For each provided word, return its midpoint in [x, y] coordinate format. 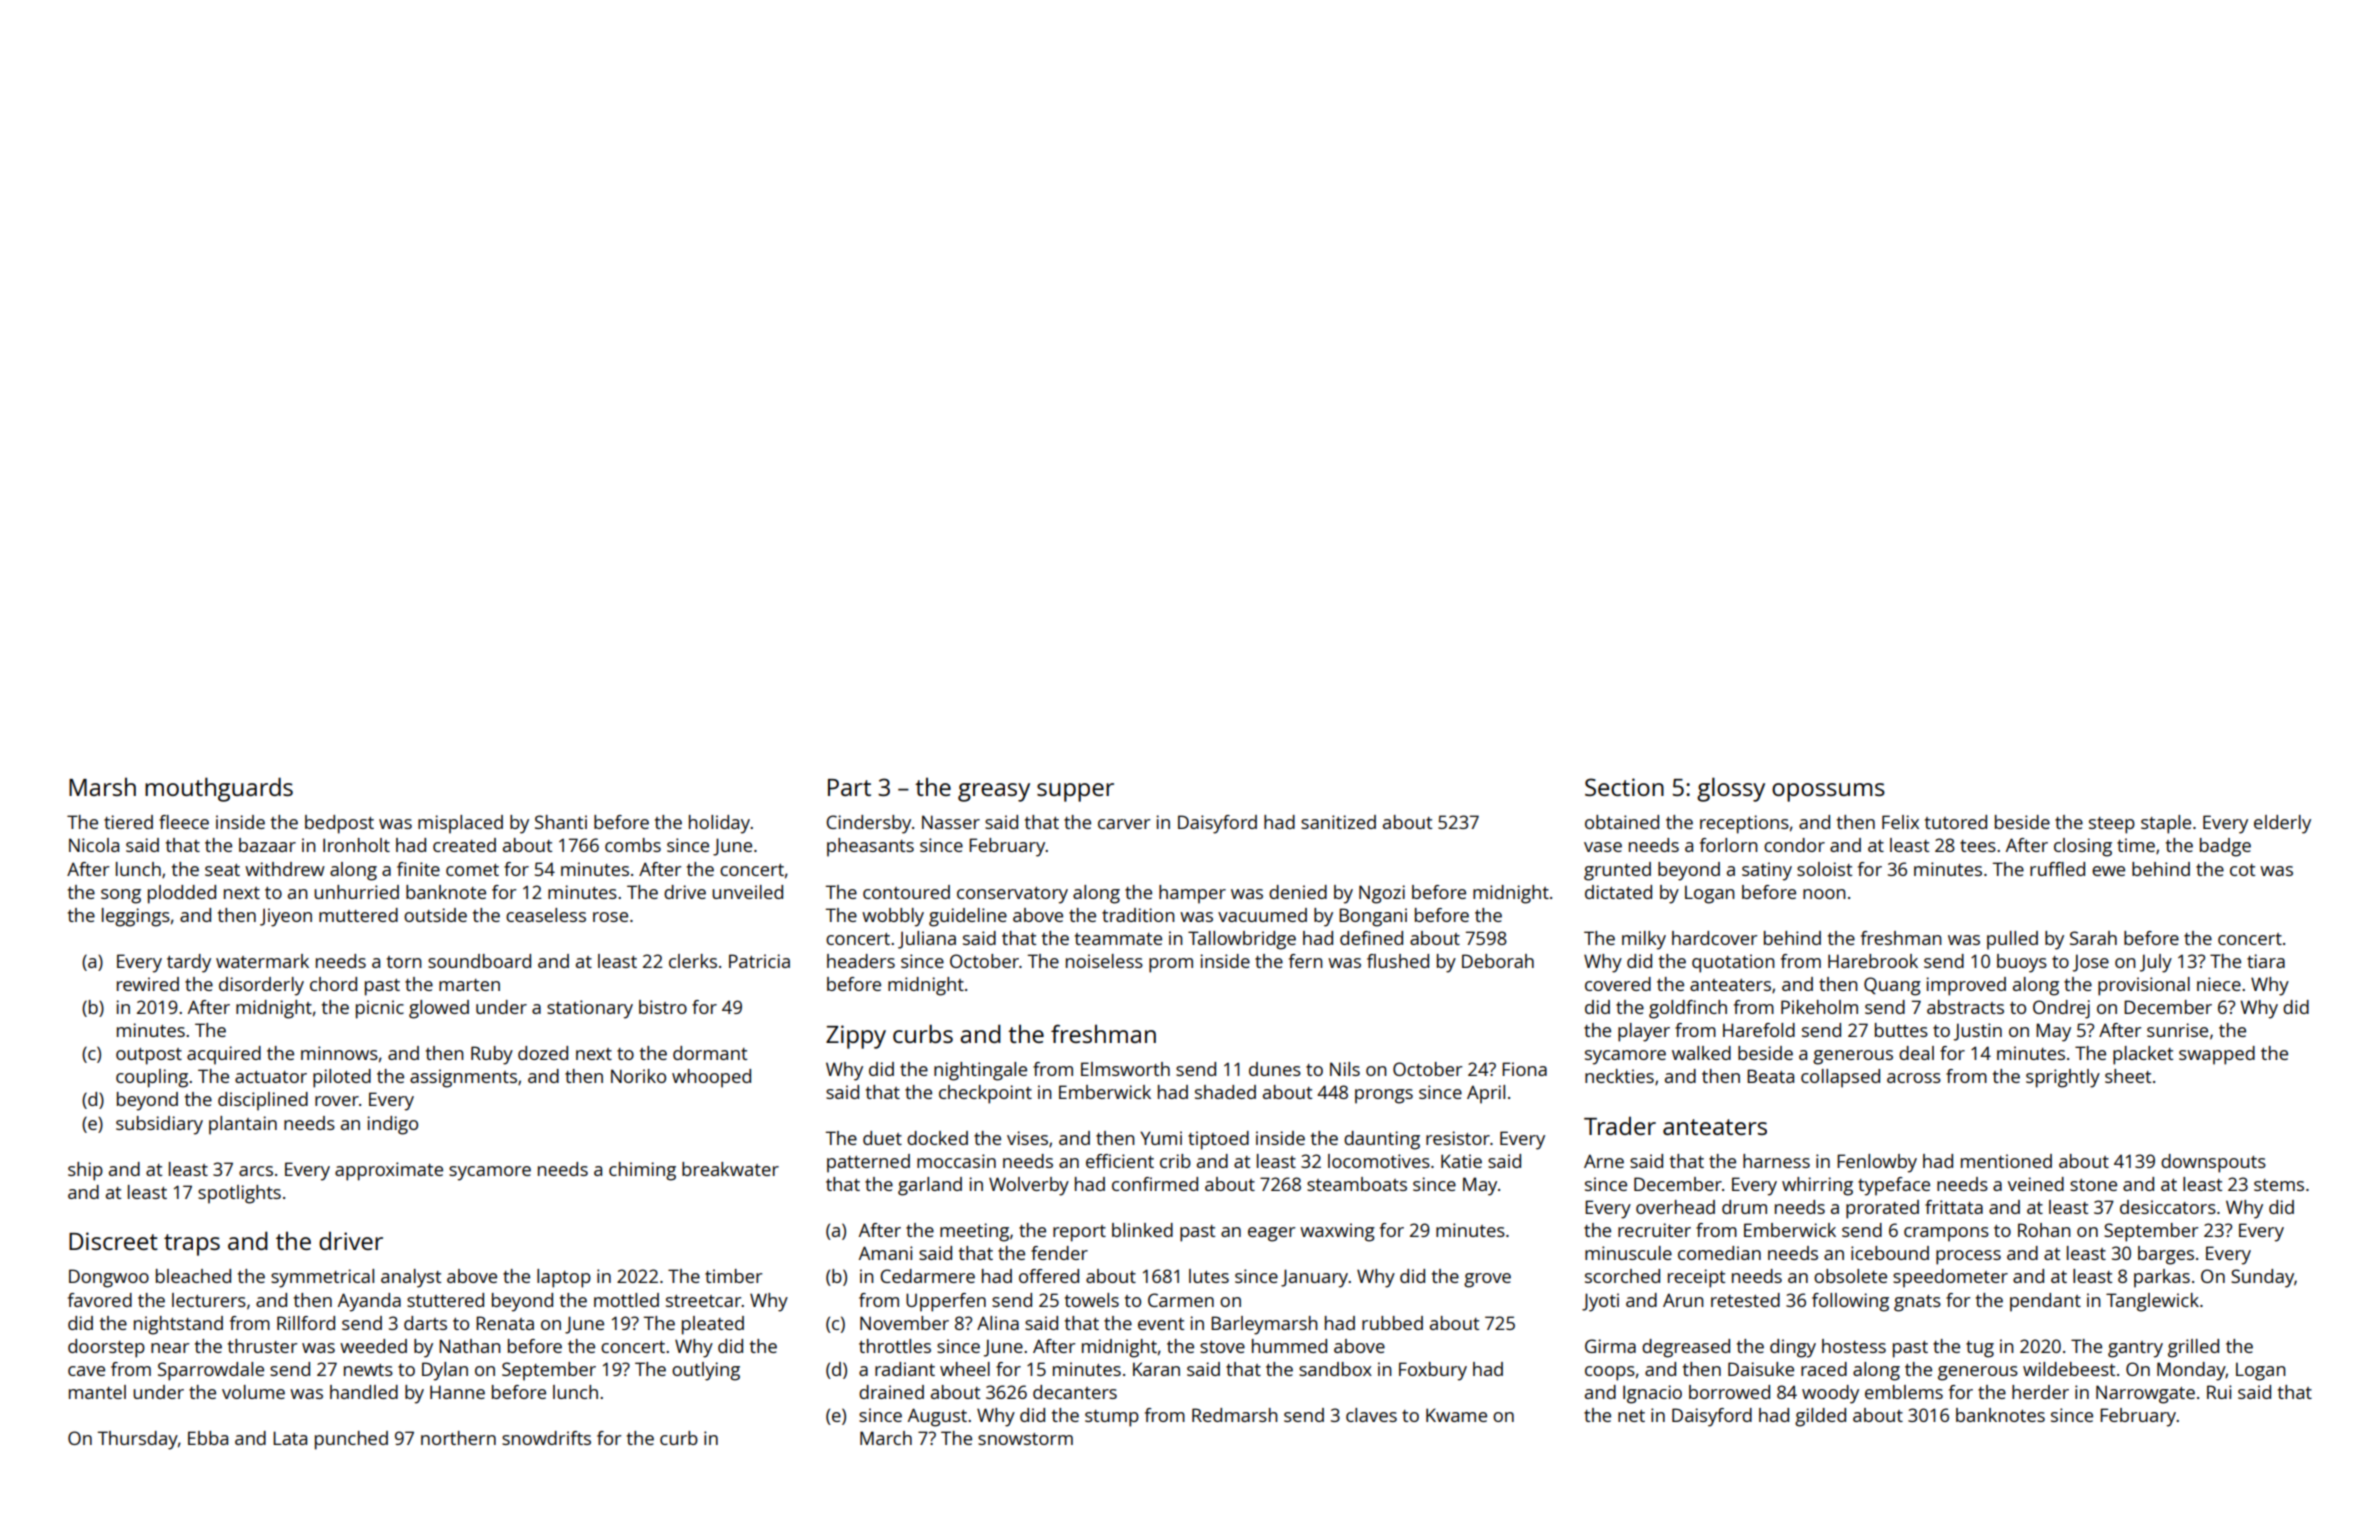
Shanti [561, 822]
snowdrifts [546, 1438]
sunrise [2177, 1030]
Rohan [2044, 1230]
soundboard [479, 961]
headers [861, 961]
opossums [1828, 792]
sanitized [1338, 822]
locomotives [1379, 1161]
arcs [256, 1171]
